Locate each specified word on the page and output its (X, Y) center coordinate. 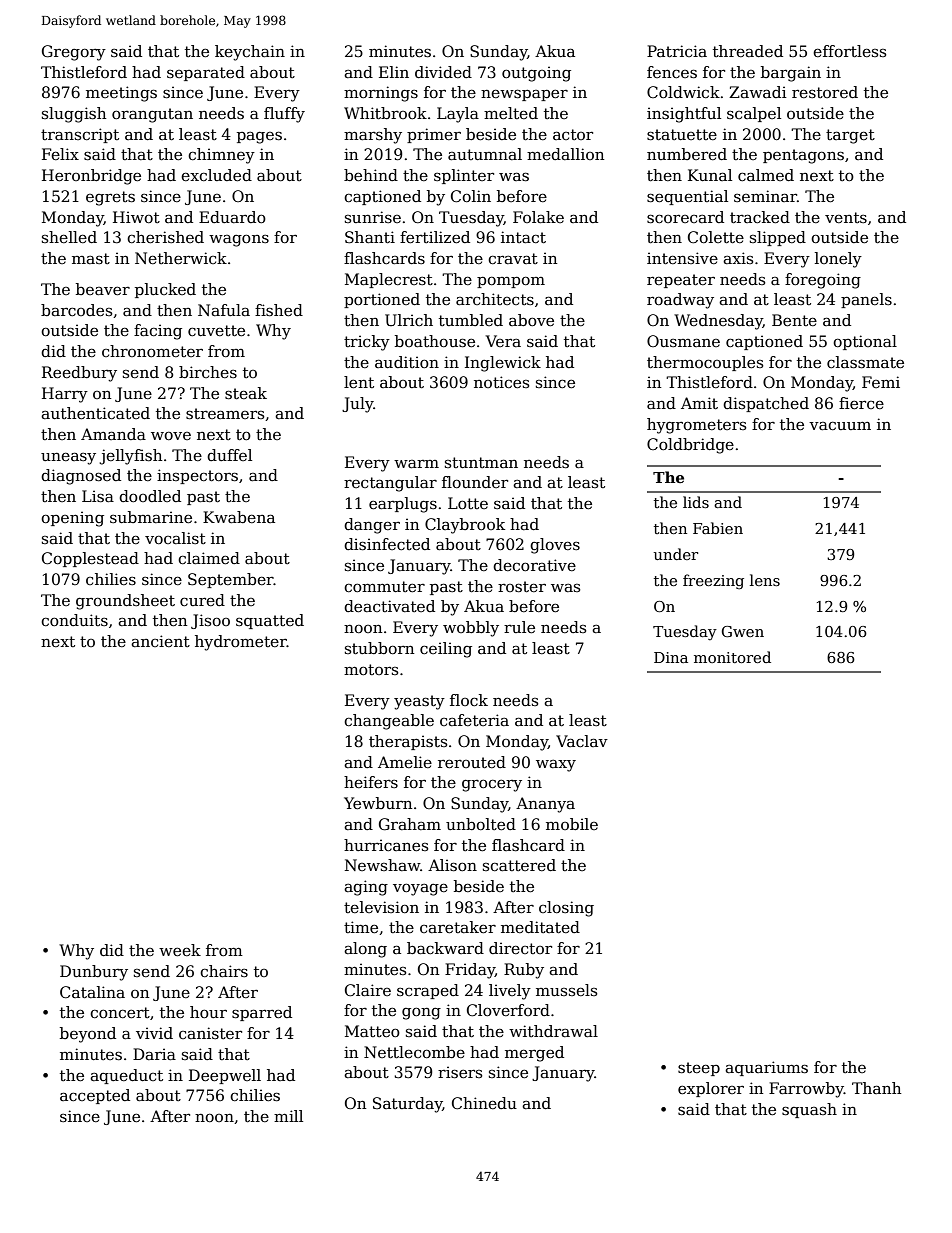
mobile (572, 824)
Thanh (876, 1088)
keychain (250, 53)
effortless (850, 51)
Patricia (677, 51)
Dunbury (94, 973)
